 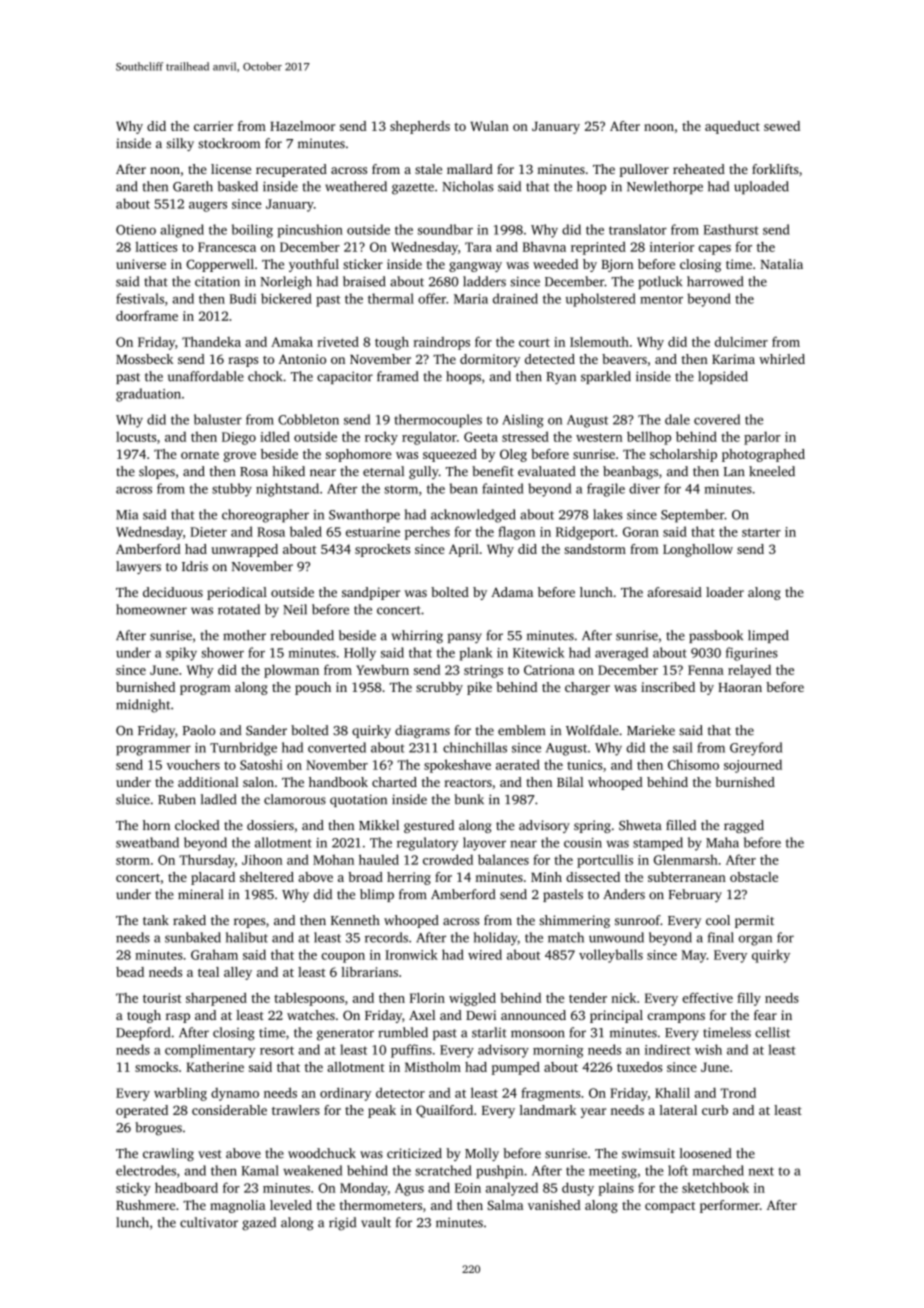 I want to click on cultivator, so click(x=209, y=1222).
